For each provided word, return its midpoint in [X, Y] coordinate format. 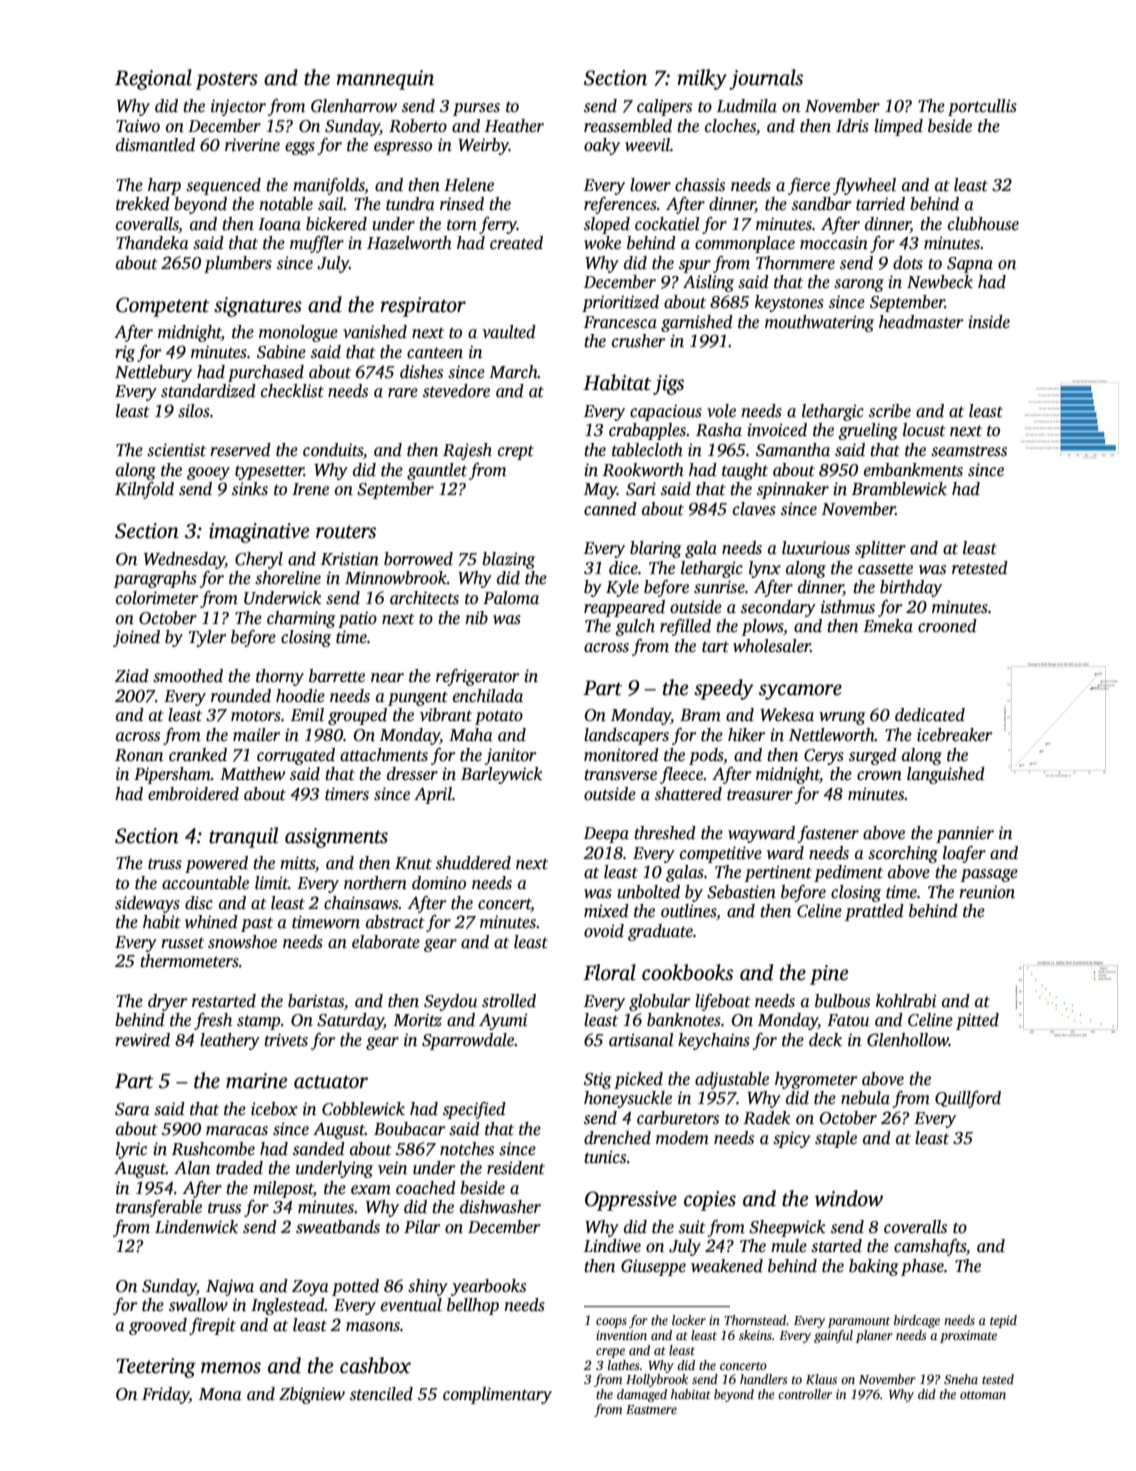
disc [199, 903]
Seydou [450, 1002]
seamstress [969, 451]
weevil [647, 145]
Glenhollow [908, 1040]
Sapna [970, 265]
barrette [337, 676]
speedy [724, 689]
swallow [198, 1305]
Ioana [279, 224]
